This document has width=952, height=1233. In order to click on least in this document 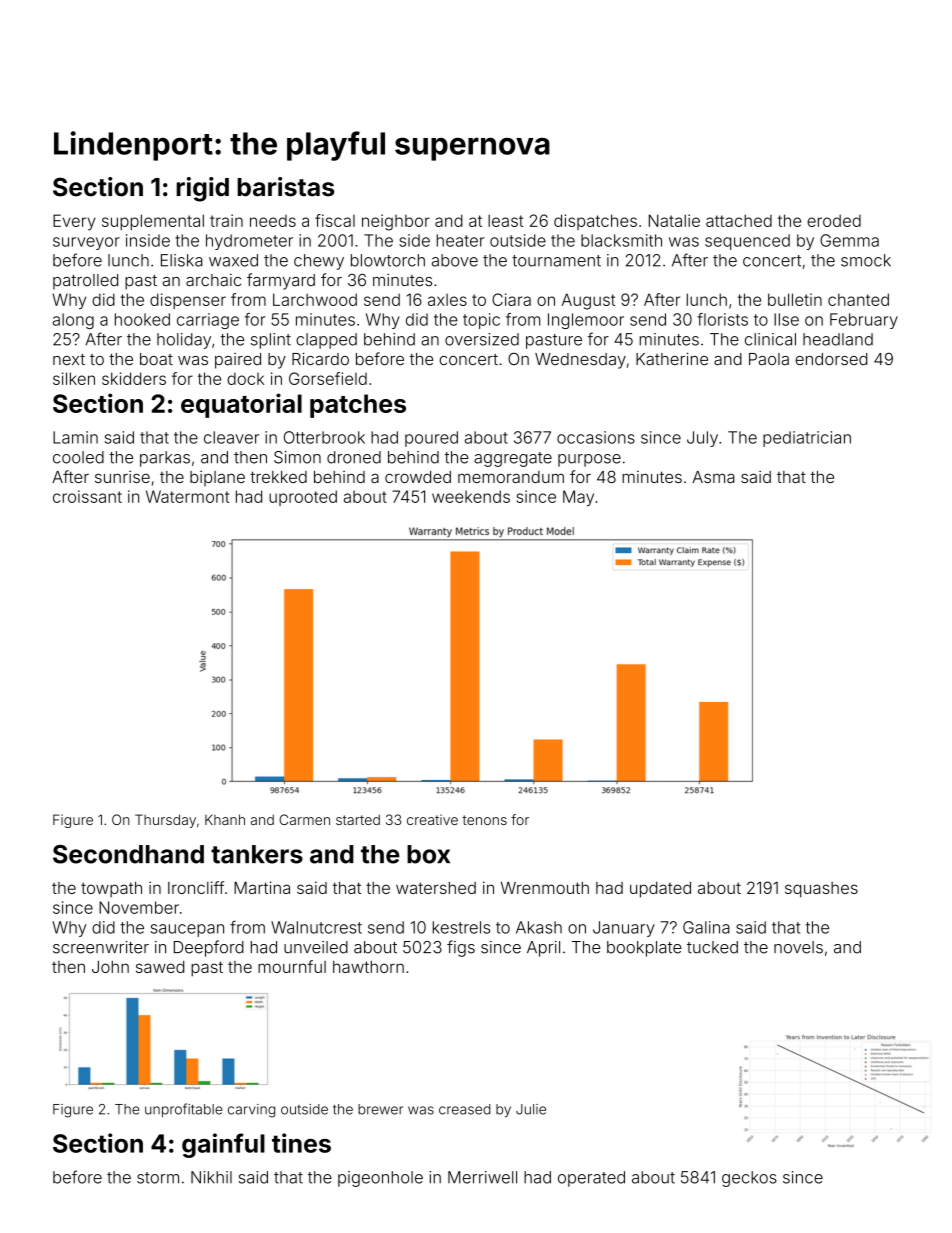, I will do `click(506, 220)`.
